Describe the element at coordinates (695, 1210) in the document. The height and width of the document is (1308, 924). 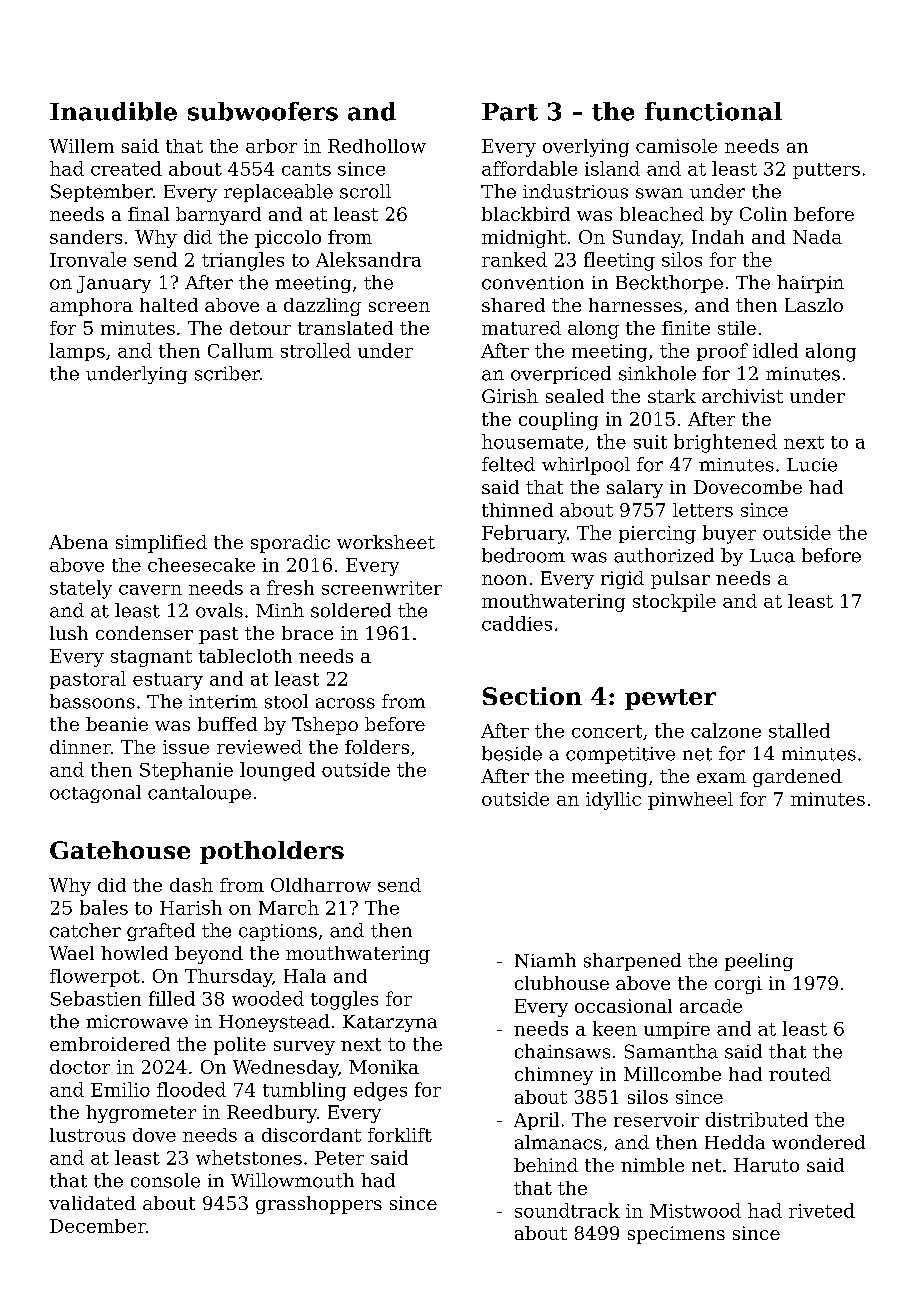
I see `Mistwood` at that location.
